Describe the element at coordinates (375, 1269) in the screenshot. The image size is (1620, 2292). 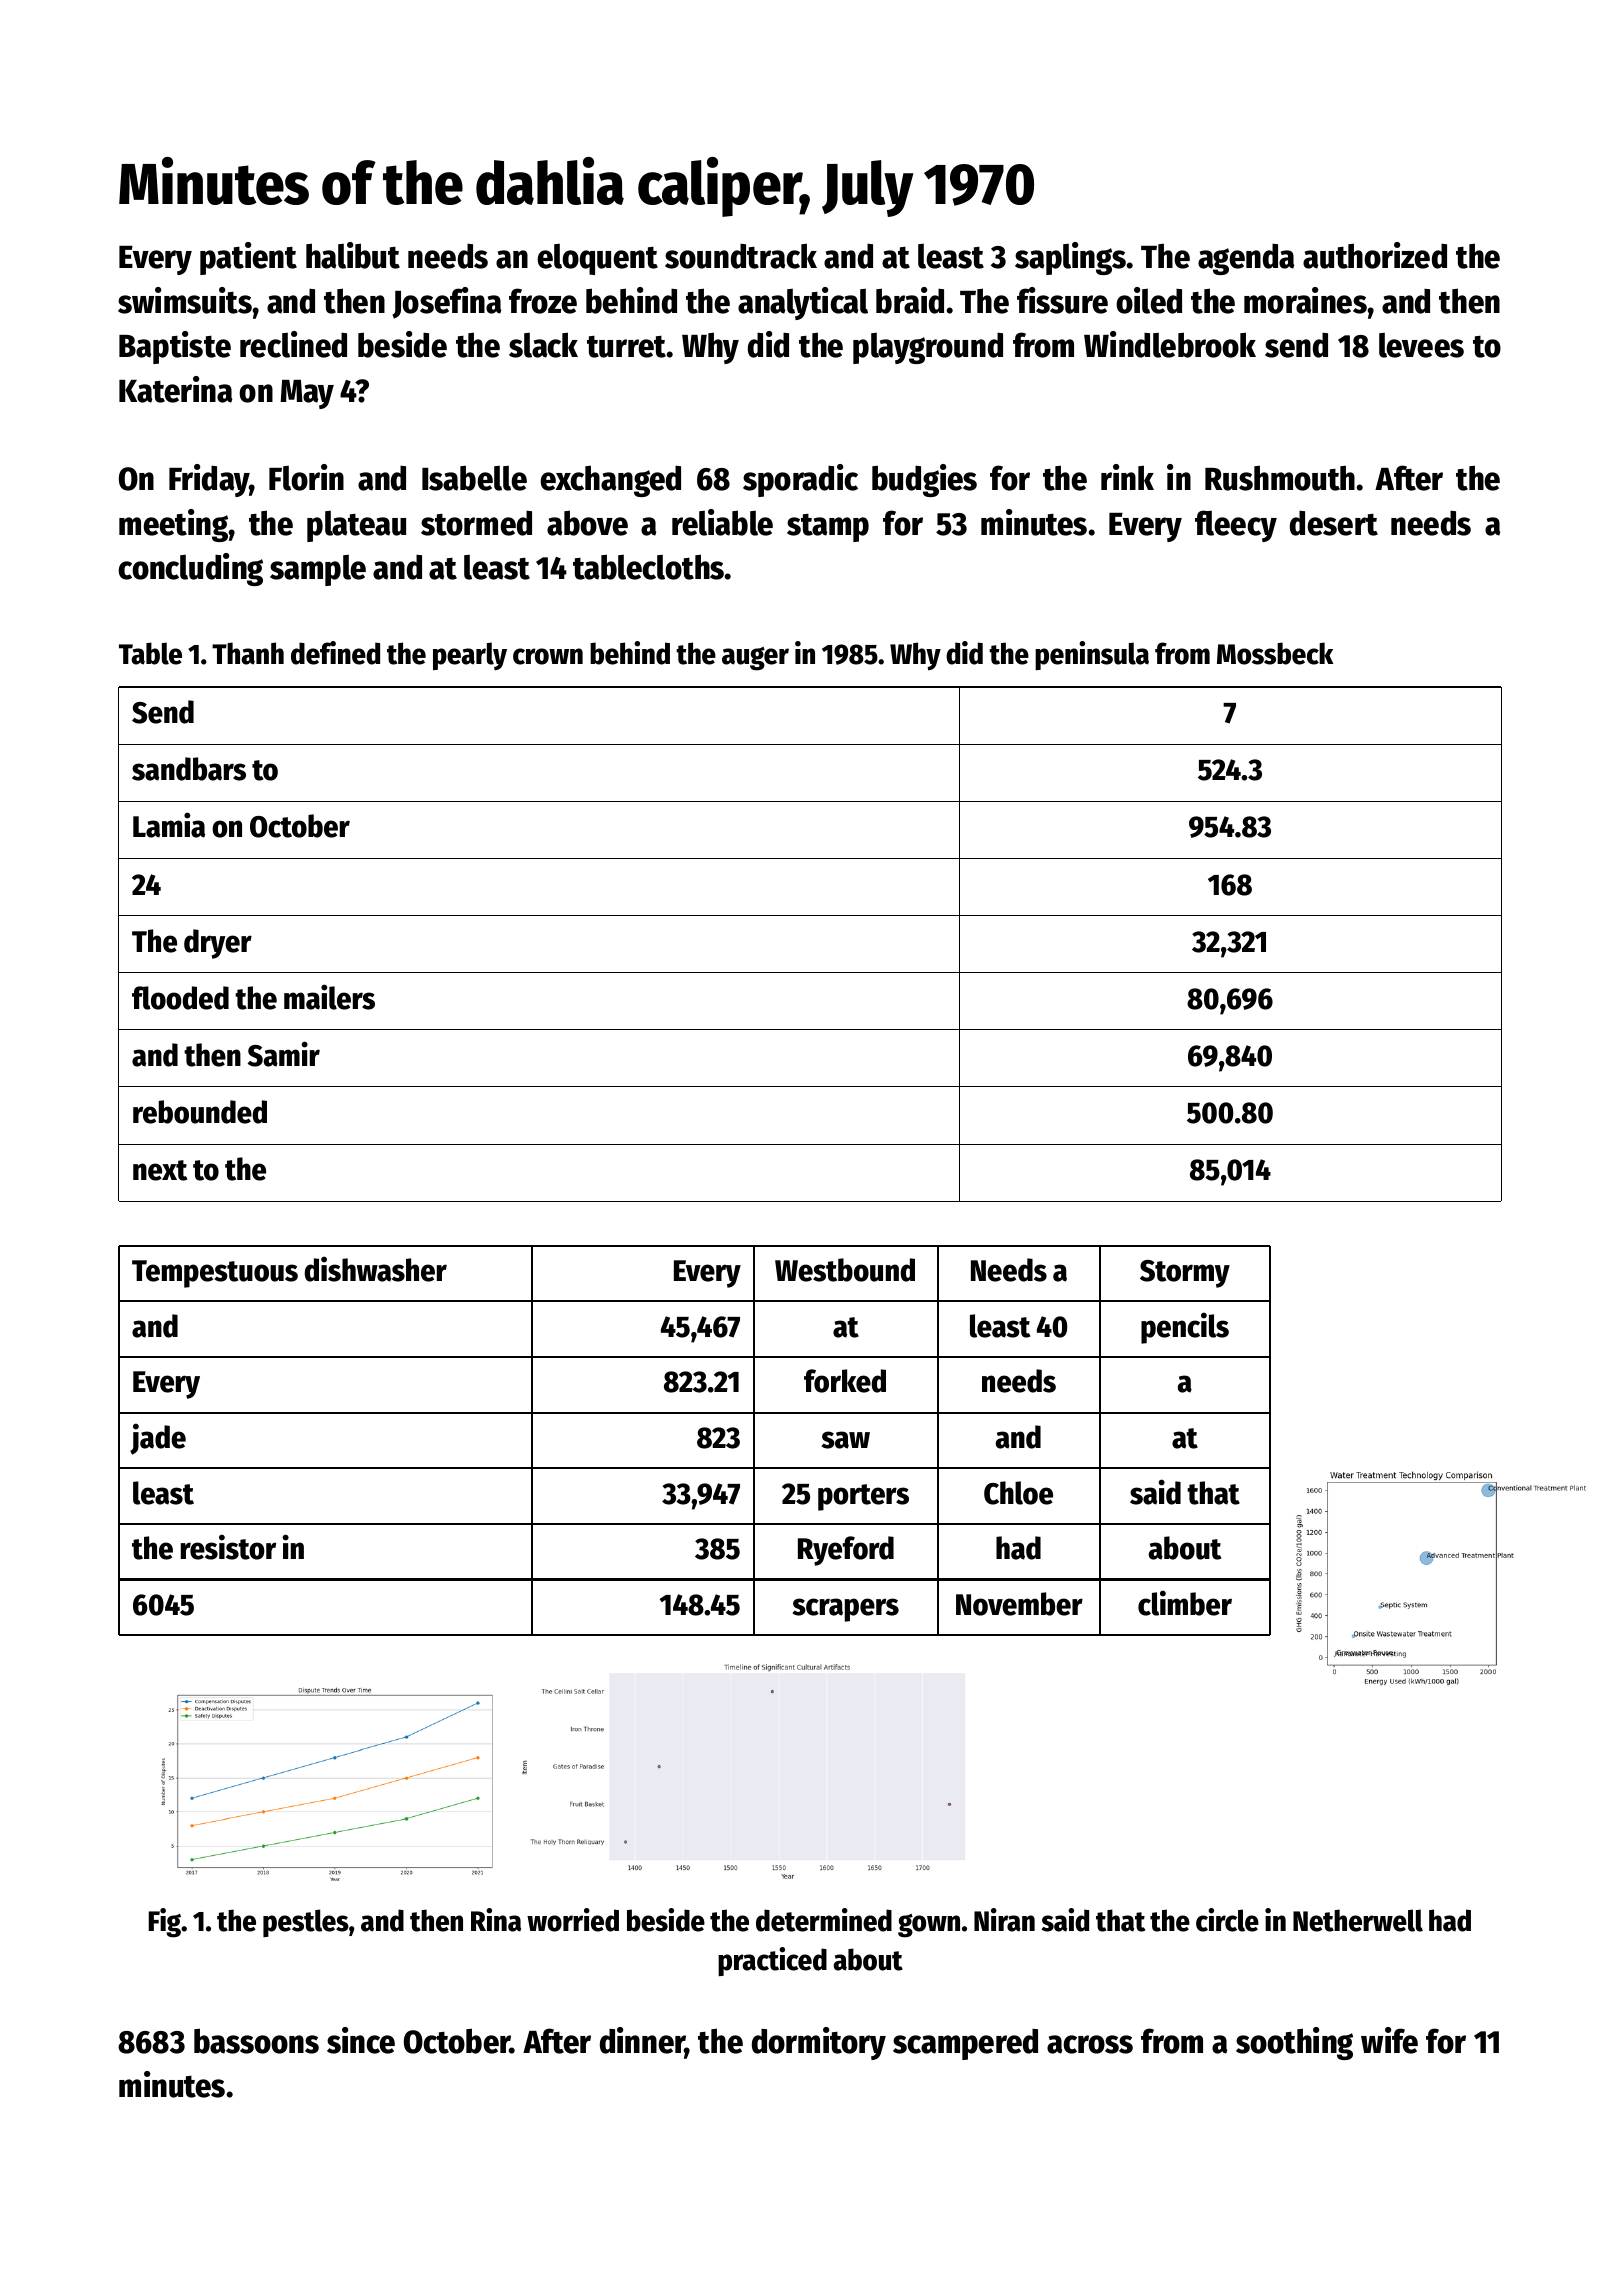
I see `dishwasher` at that location.
